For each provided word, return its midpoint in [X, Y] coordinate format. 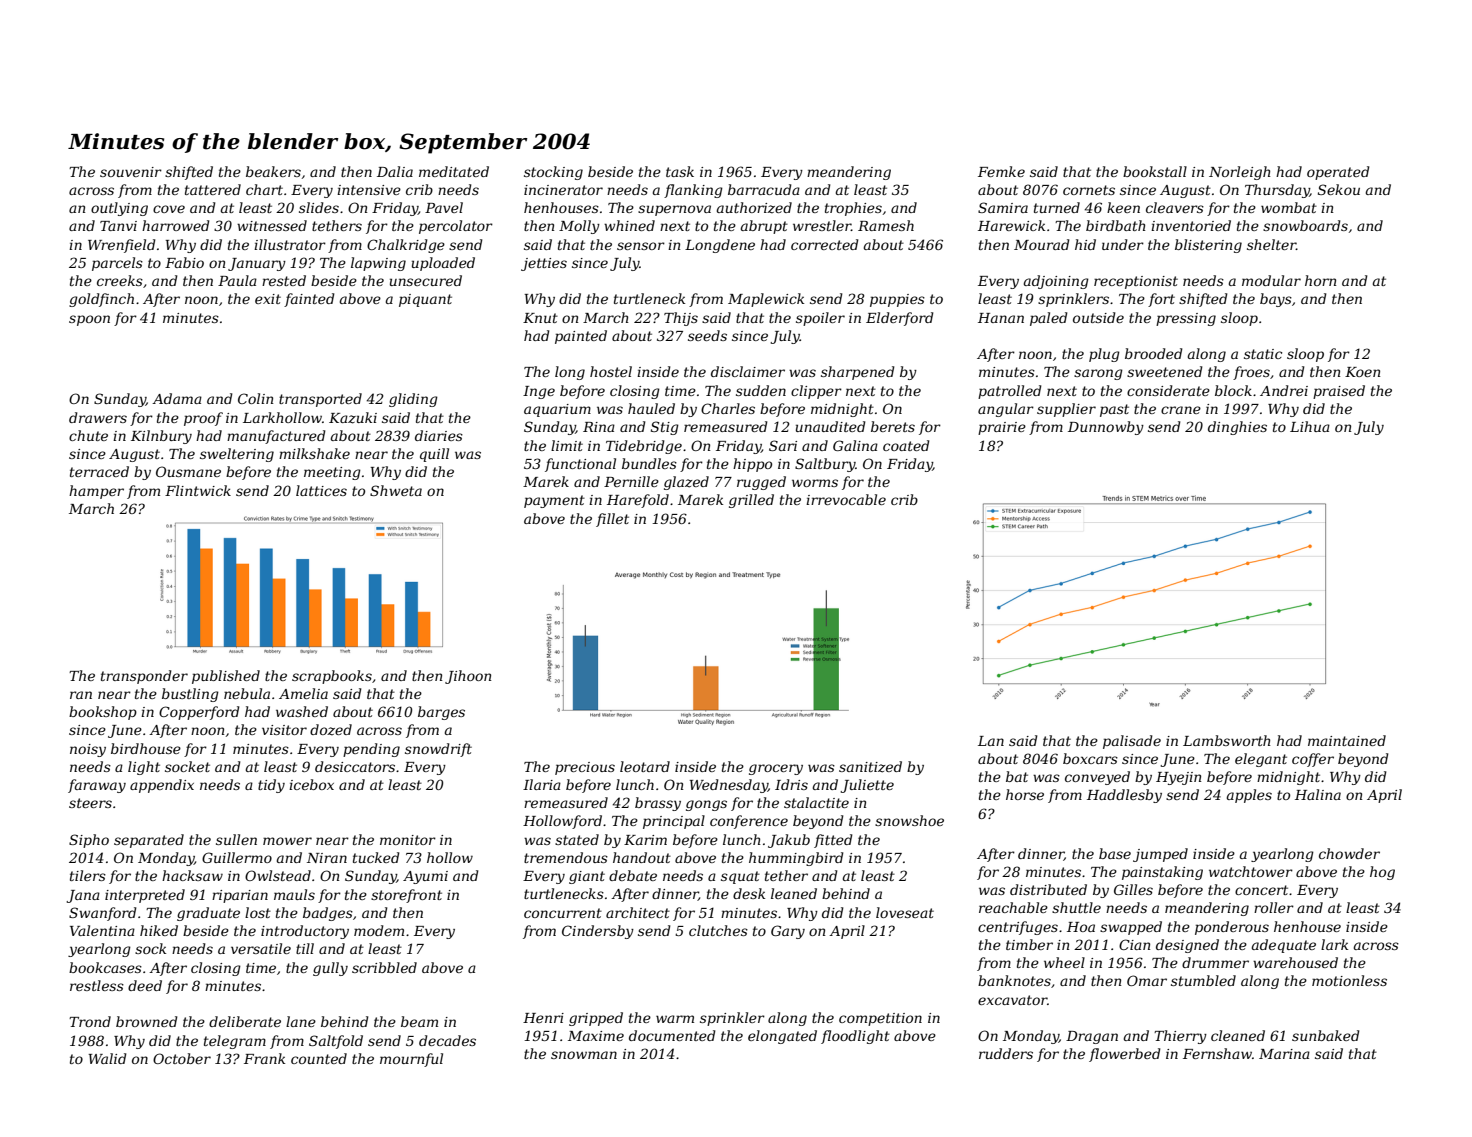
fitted [833, 841]
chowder [1349, 853]
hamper [96, 492]
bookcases [105, 967]
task [680, 171]
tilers [88, 875]
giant [587, 877]
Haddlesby [1124, 796]
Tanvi [118, 226]
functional [580, 465]
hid [1085, 244]
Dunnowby [1106, 428]
